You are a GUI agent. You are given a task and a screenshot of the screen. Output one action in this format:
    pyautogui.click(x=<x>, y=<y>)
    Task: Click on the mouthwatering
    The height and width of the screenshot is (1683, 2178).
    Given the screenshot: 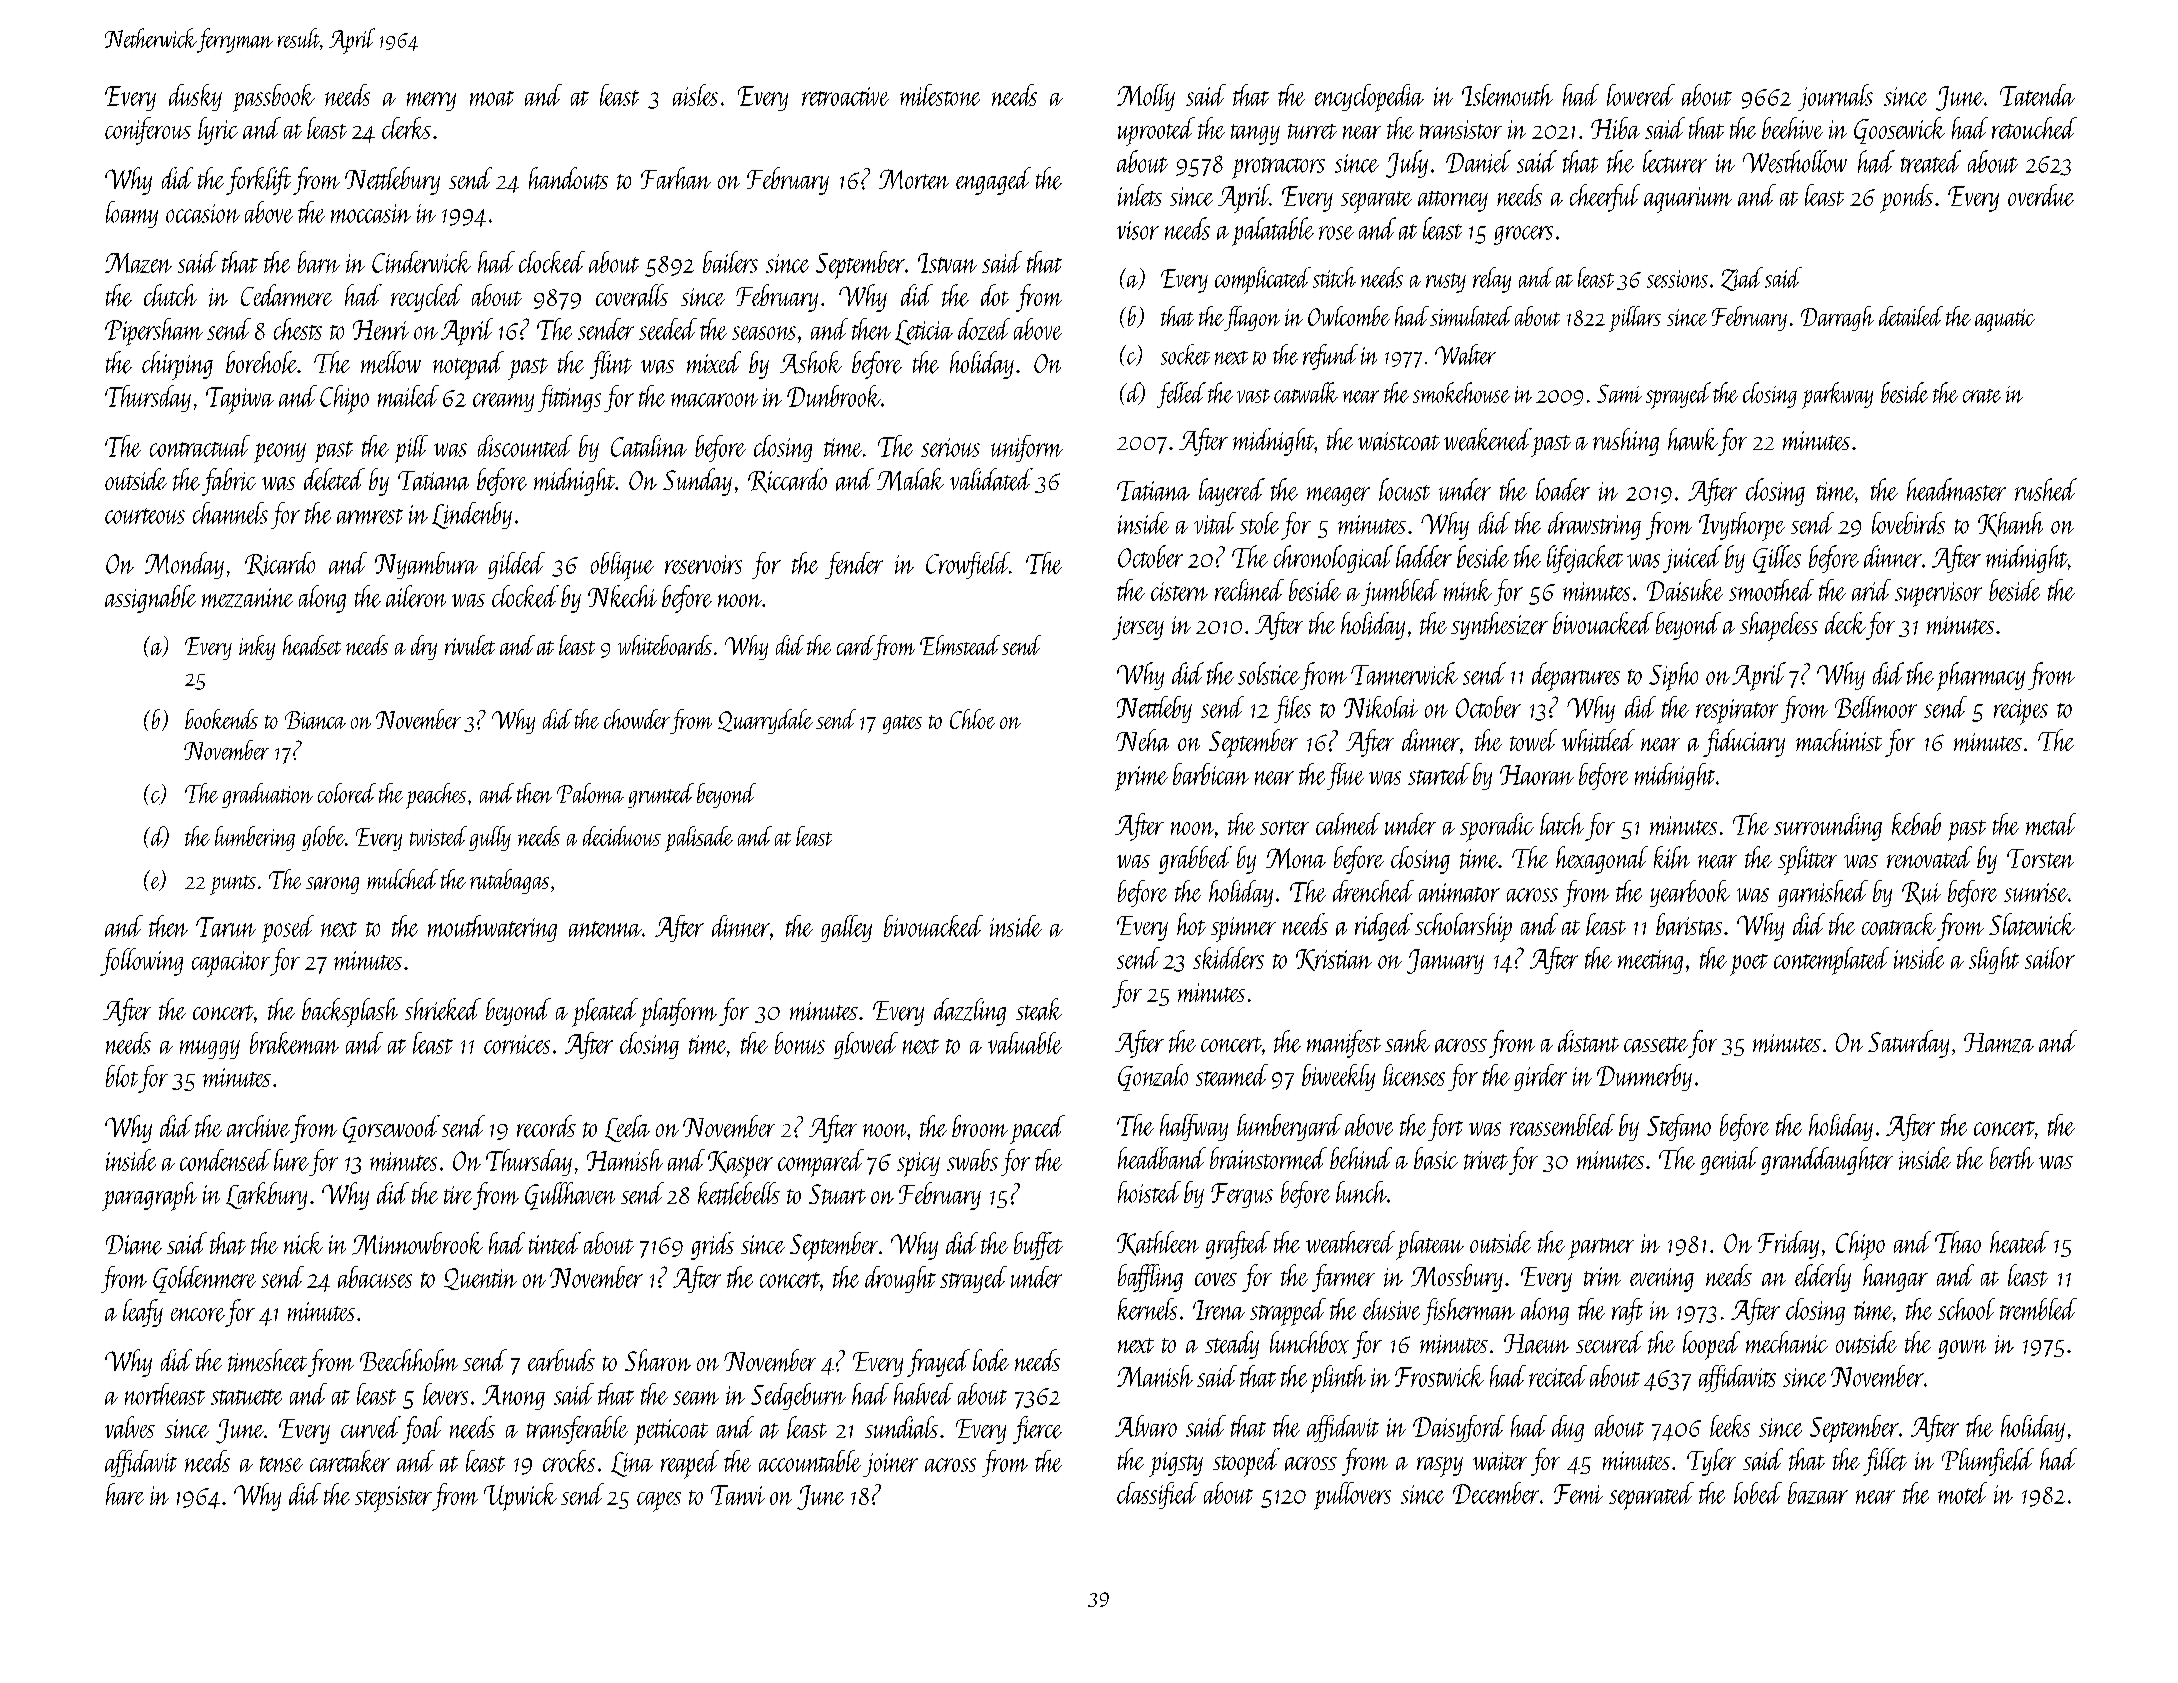 What is the action you would take?
    pyautogui.click(x=492, y=928)
